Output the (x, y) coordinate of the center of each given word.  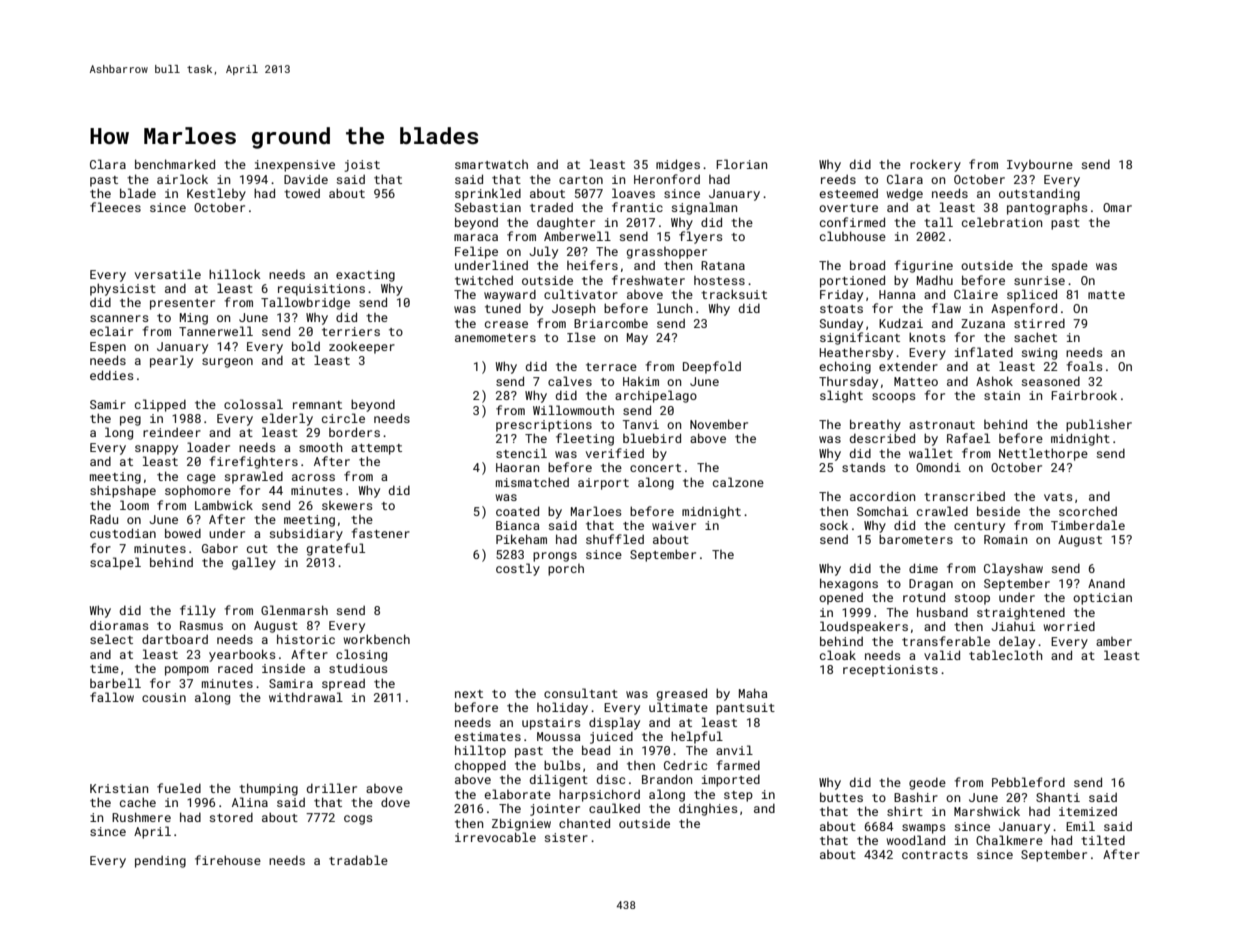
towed (302, 193)
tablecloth (1006, 655)
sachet (1035, 337)
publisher (1099, 425)
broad (867, 265)
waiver (674, 525)
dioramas (119, 625)
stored (231, 817)
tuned (503, 308)
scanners (119, 318)
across (313, 477)
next (469, 694)
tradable (358, 860)
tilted (1103, 840)
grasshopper (667, 253)
